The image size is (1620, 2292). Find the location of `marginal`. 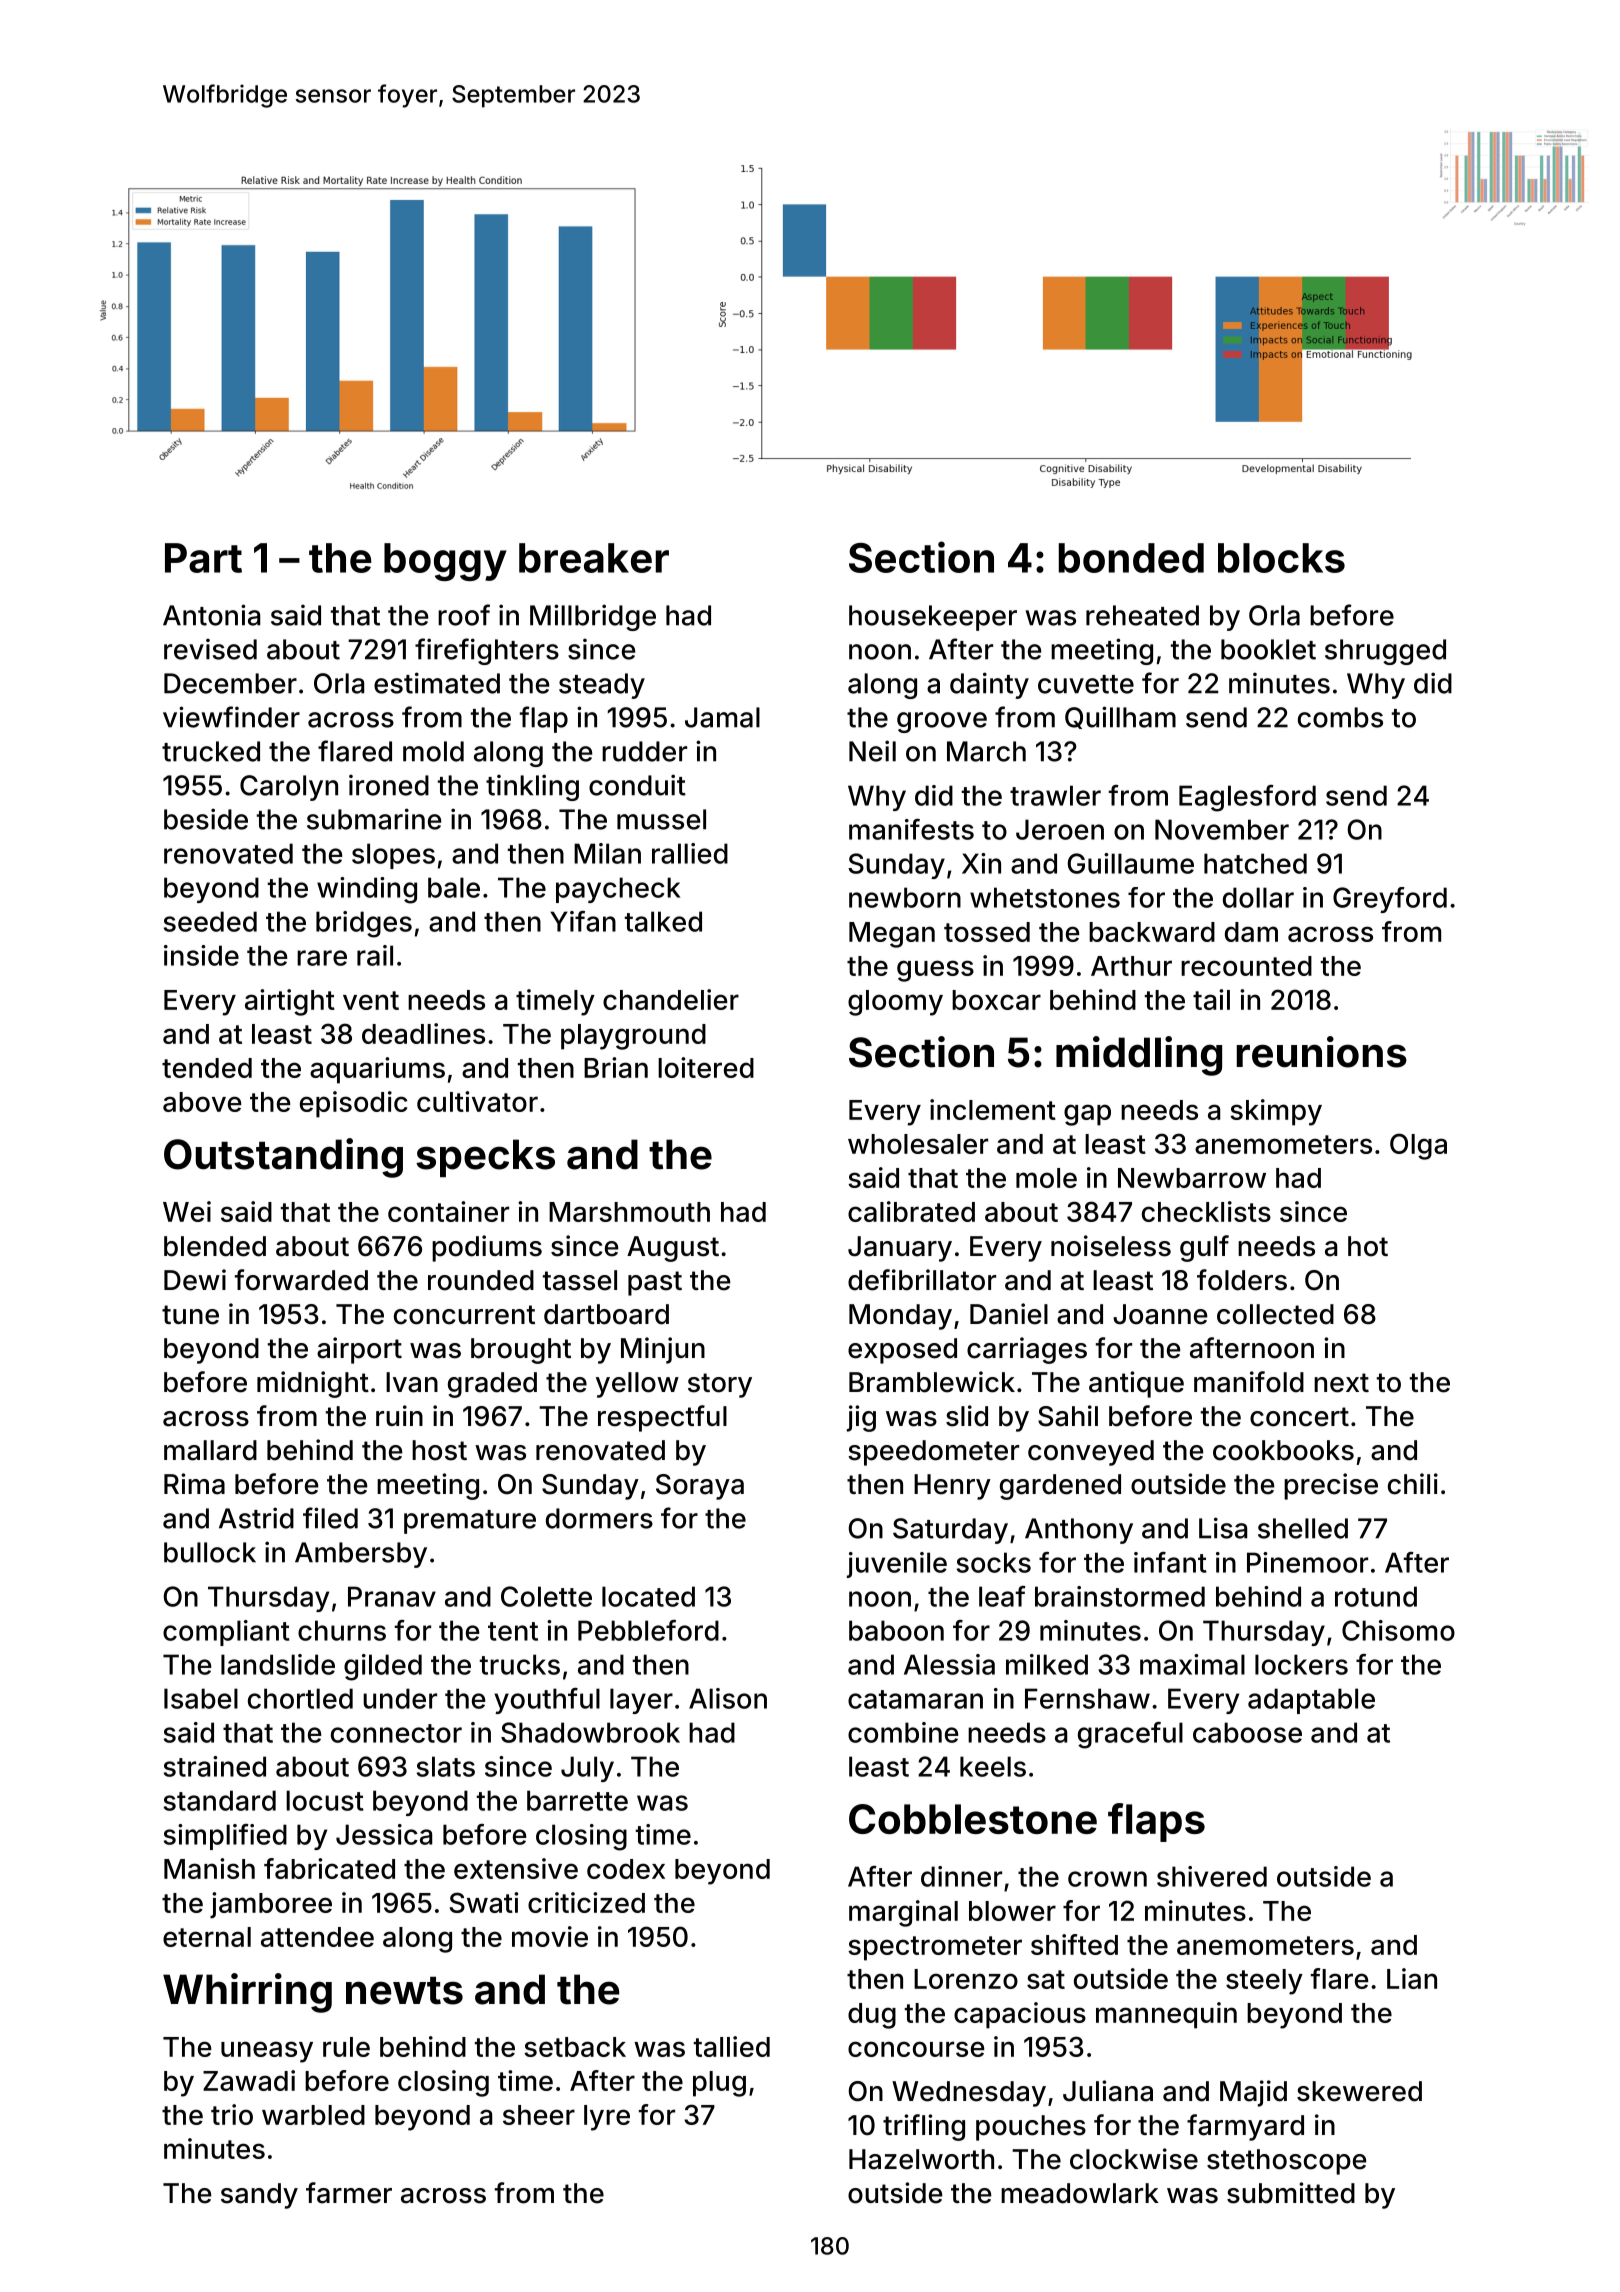

marginal is located at coordinates (903, 1913).
